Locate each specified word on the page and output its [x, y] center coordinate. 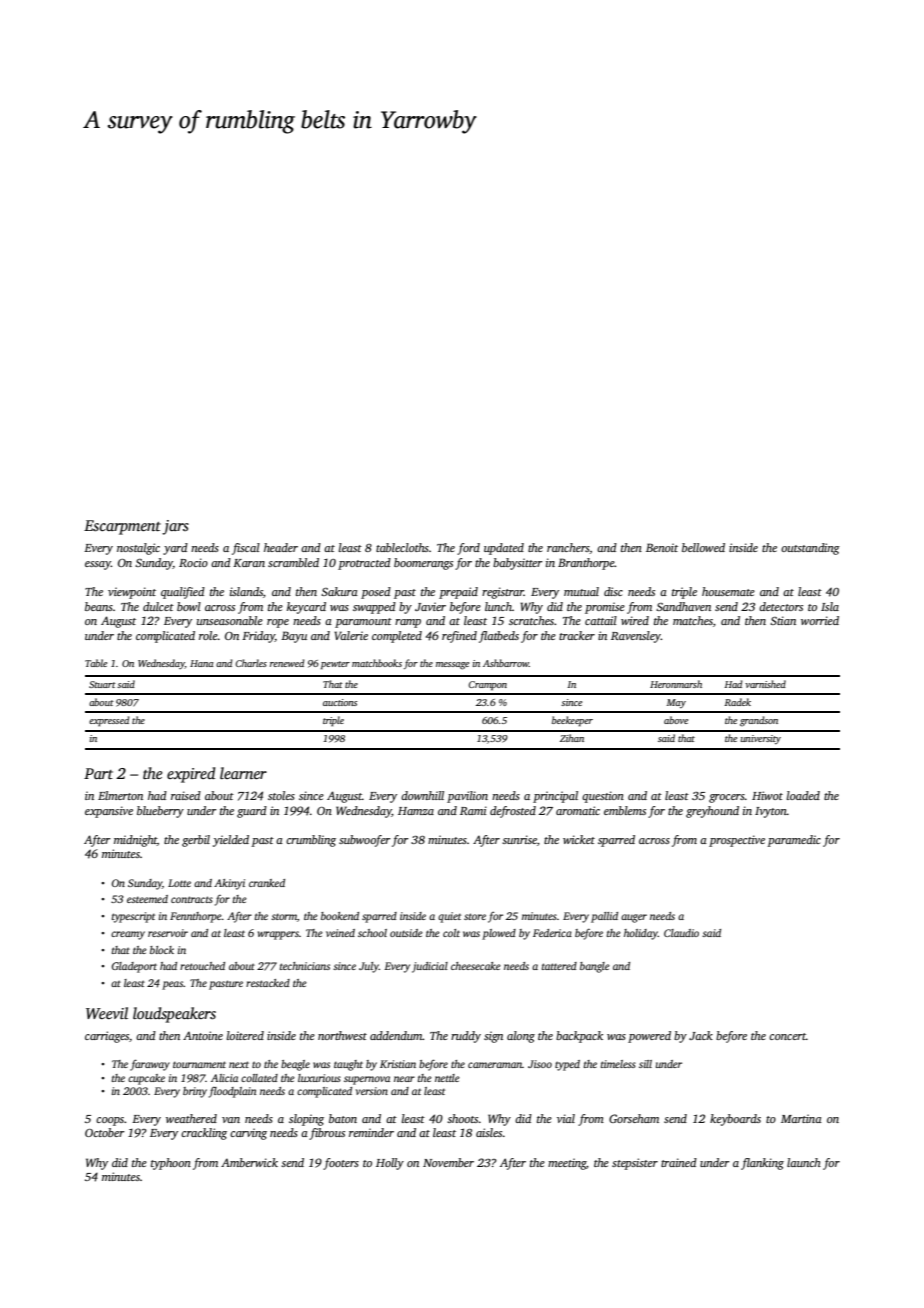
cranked [267, 883]
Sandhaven [683, 606]
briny [195, 1092]
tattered [559, 966]
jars [175, 527]
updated [504, 549]
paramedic [794, 841]
